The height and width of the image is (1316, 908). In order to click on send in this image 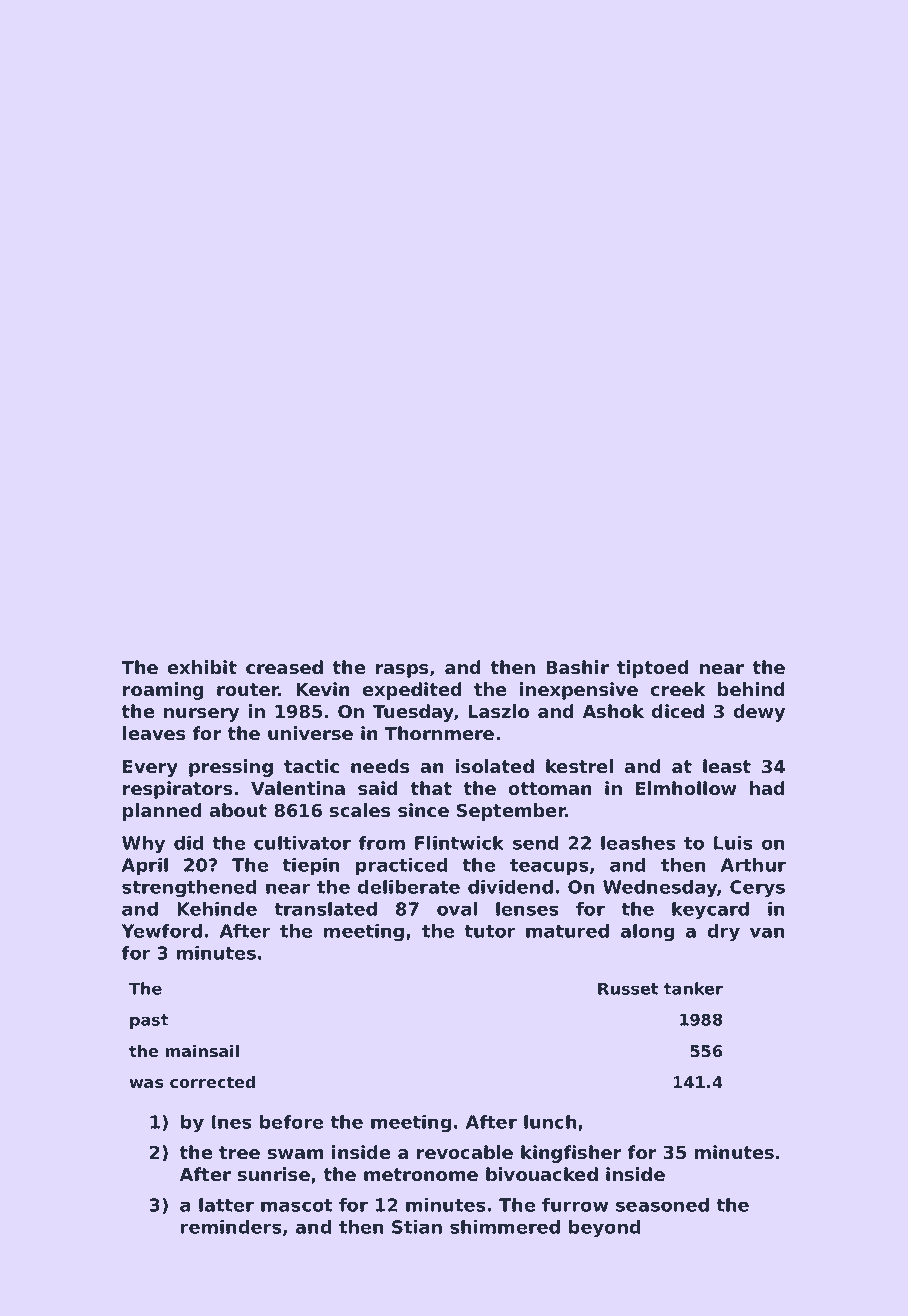, I will do `click(536, 843)`.
